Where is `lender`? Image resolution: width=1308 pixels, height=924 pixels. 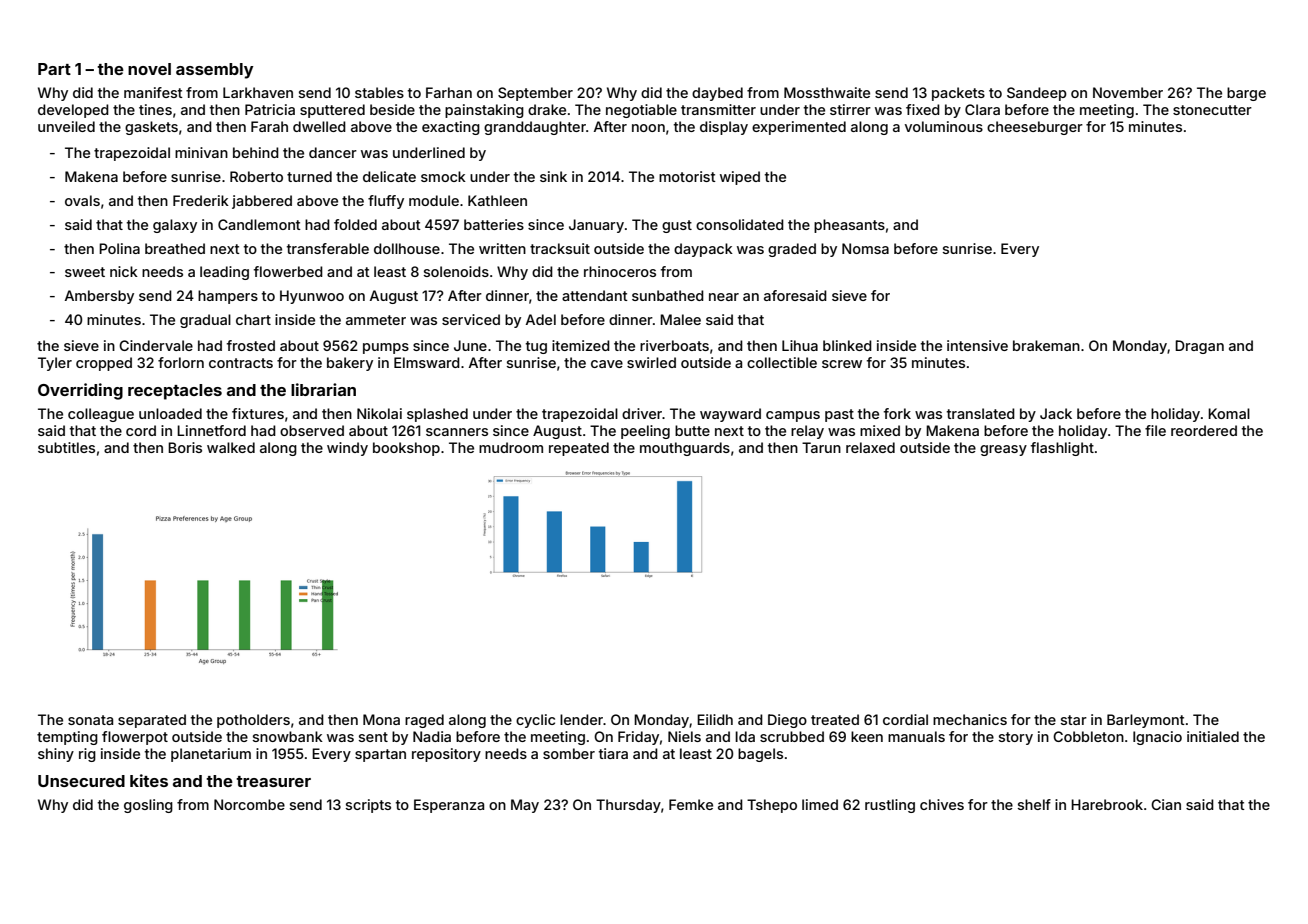
lender is located at coordinates (581, 719).
